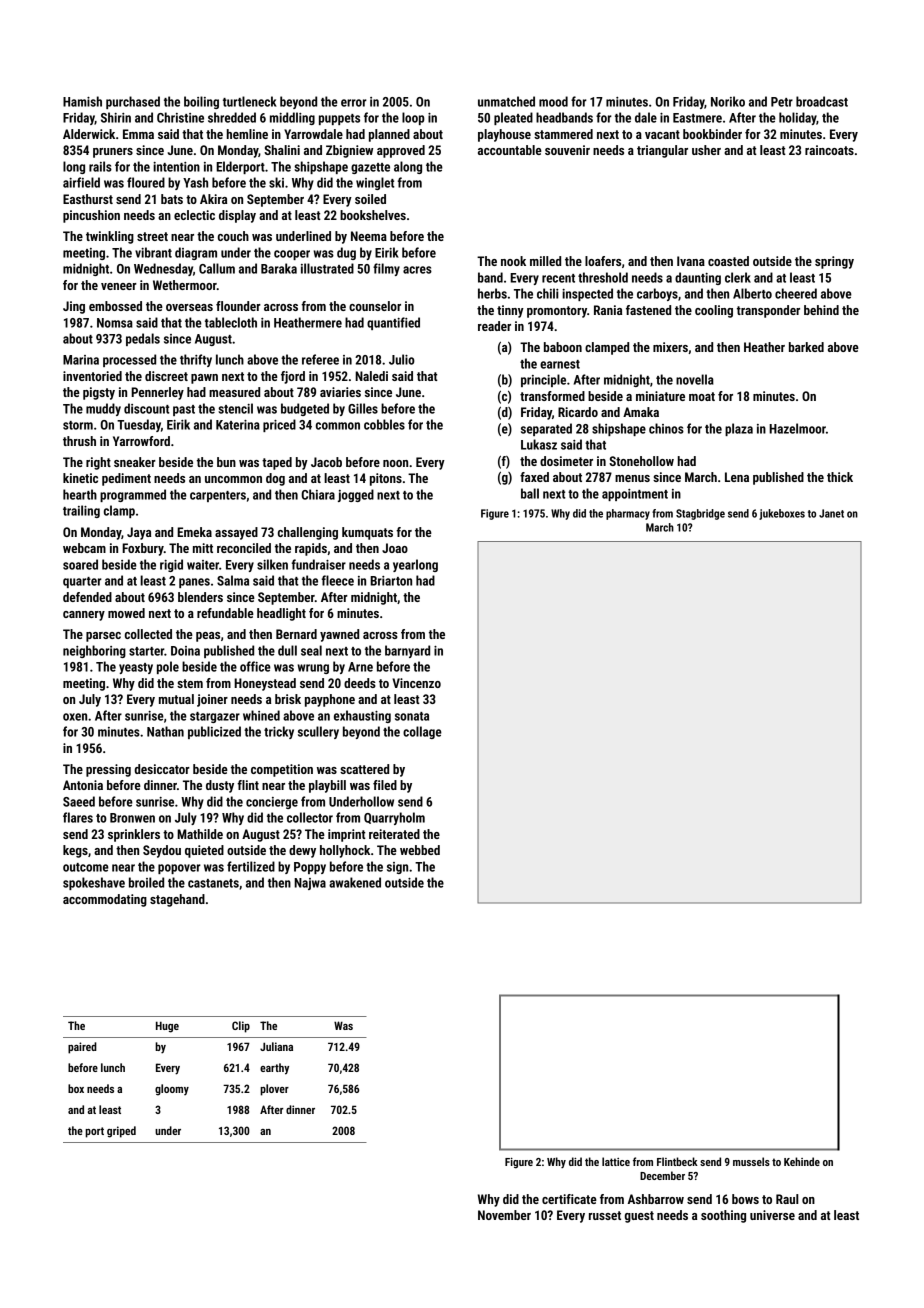 Image resolution: width=924 pixels, height=1308 pixels. I want to click on gloomy, so click(172, 1090).
